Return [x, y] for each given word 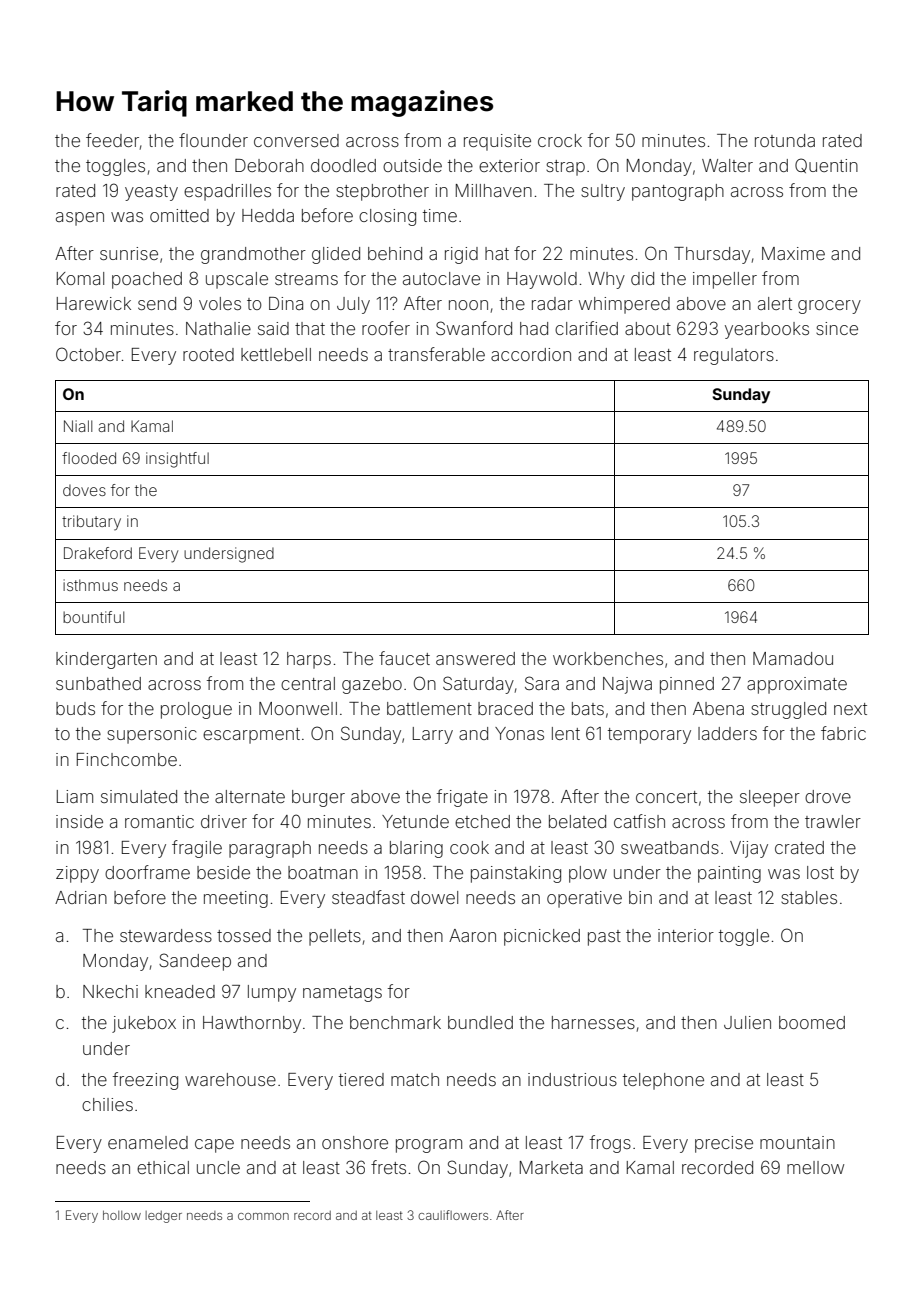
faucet [404, 658]
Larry [433, 735]
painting [729, 874]
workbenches [608, 658]
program [429, 1146]
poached [147, 280]
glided [336, 255]
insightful [177, 460]
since [837, 328]
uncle [218, 1167]
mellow [815, 1167]
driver [224, 821]
